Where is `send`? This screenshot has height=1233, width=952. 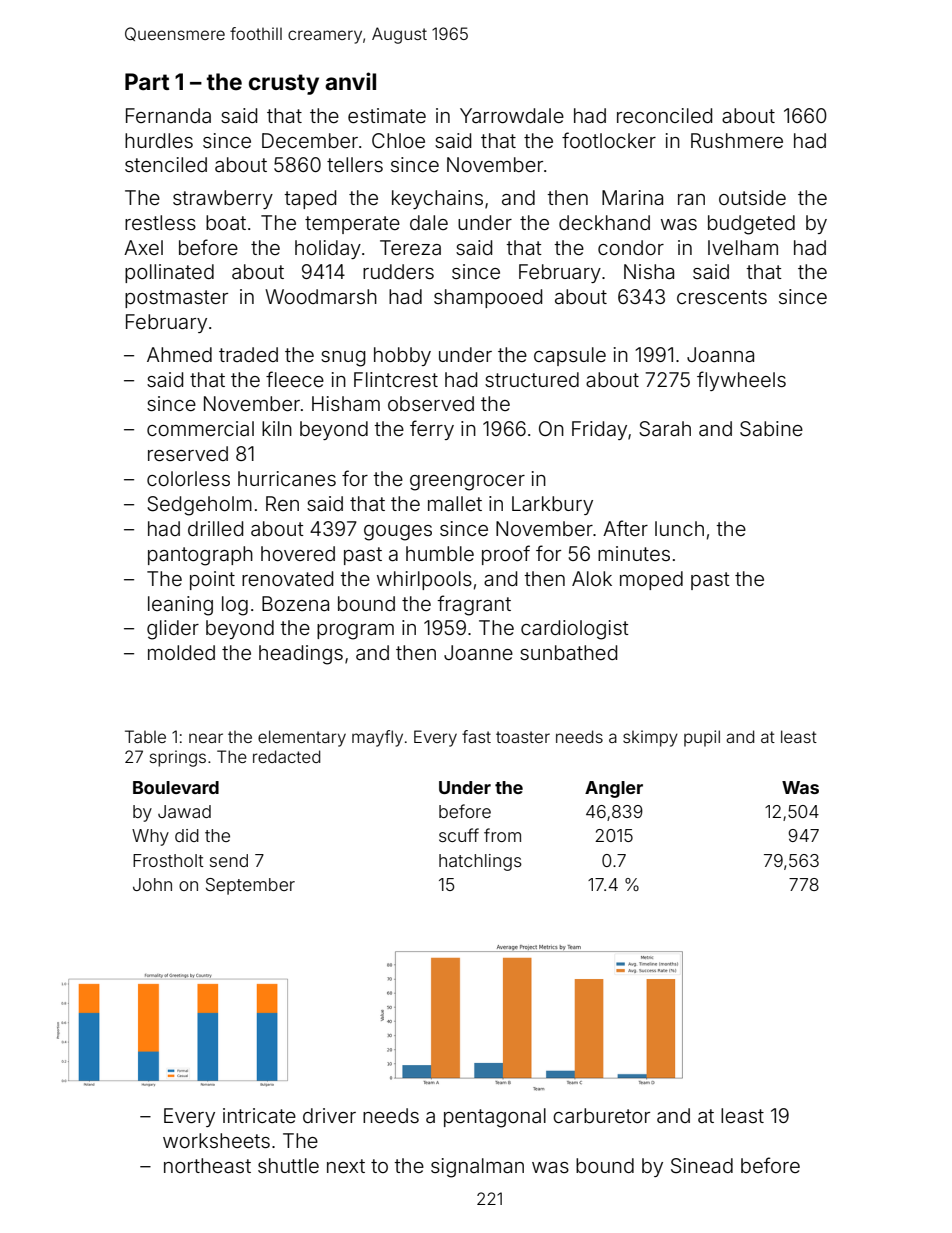
send is located at coordinates (229, 860).
